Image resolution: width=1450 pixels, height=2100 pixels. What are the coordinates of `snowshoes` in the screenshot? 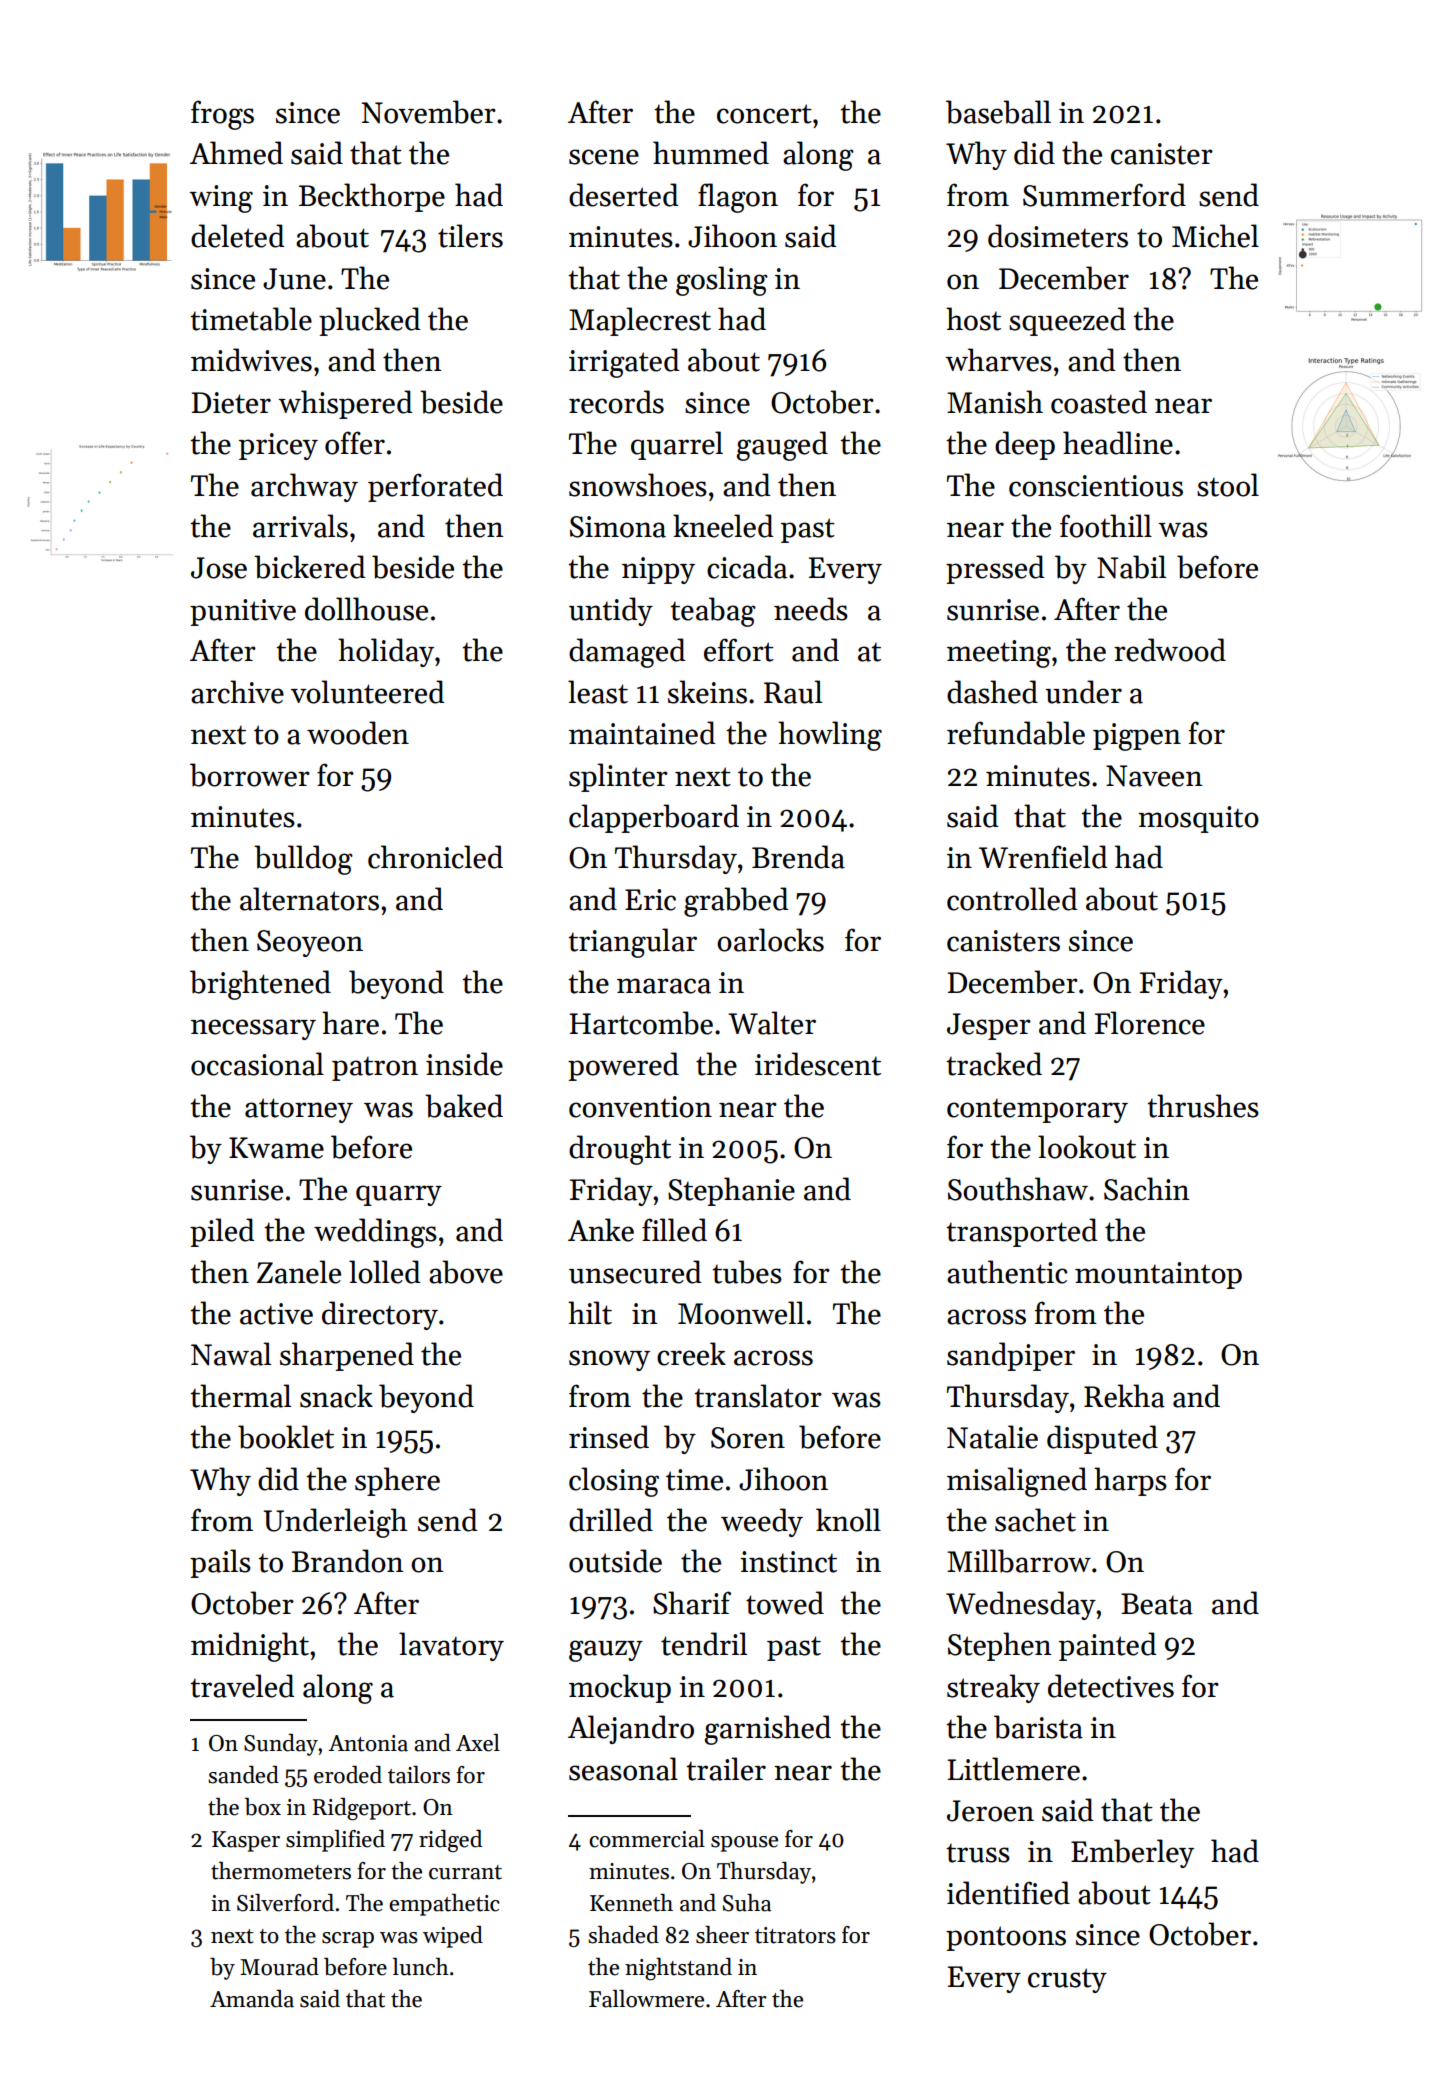 It's located at (638, 485).
